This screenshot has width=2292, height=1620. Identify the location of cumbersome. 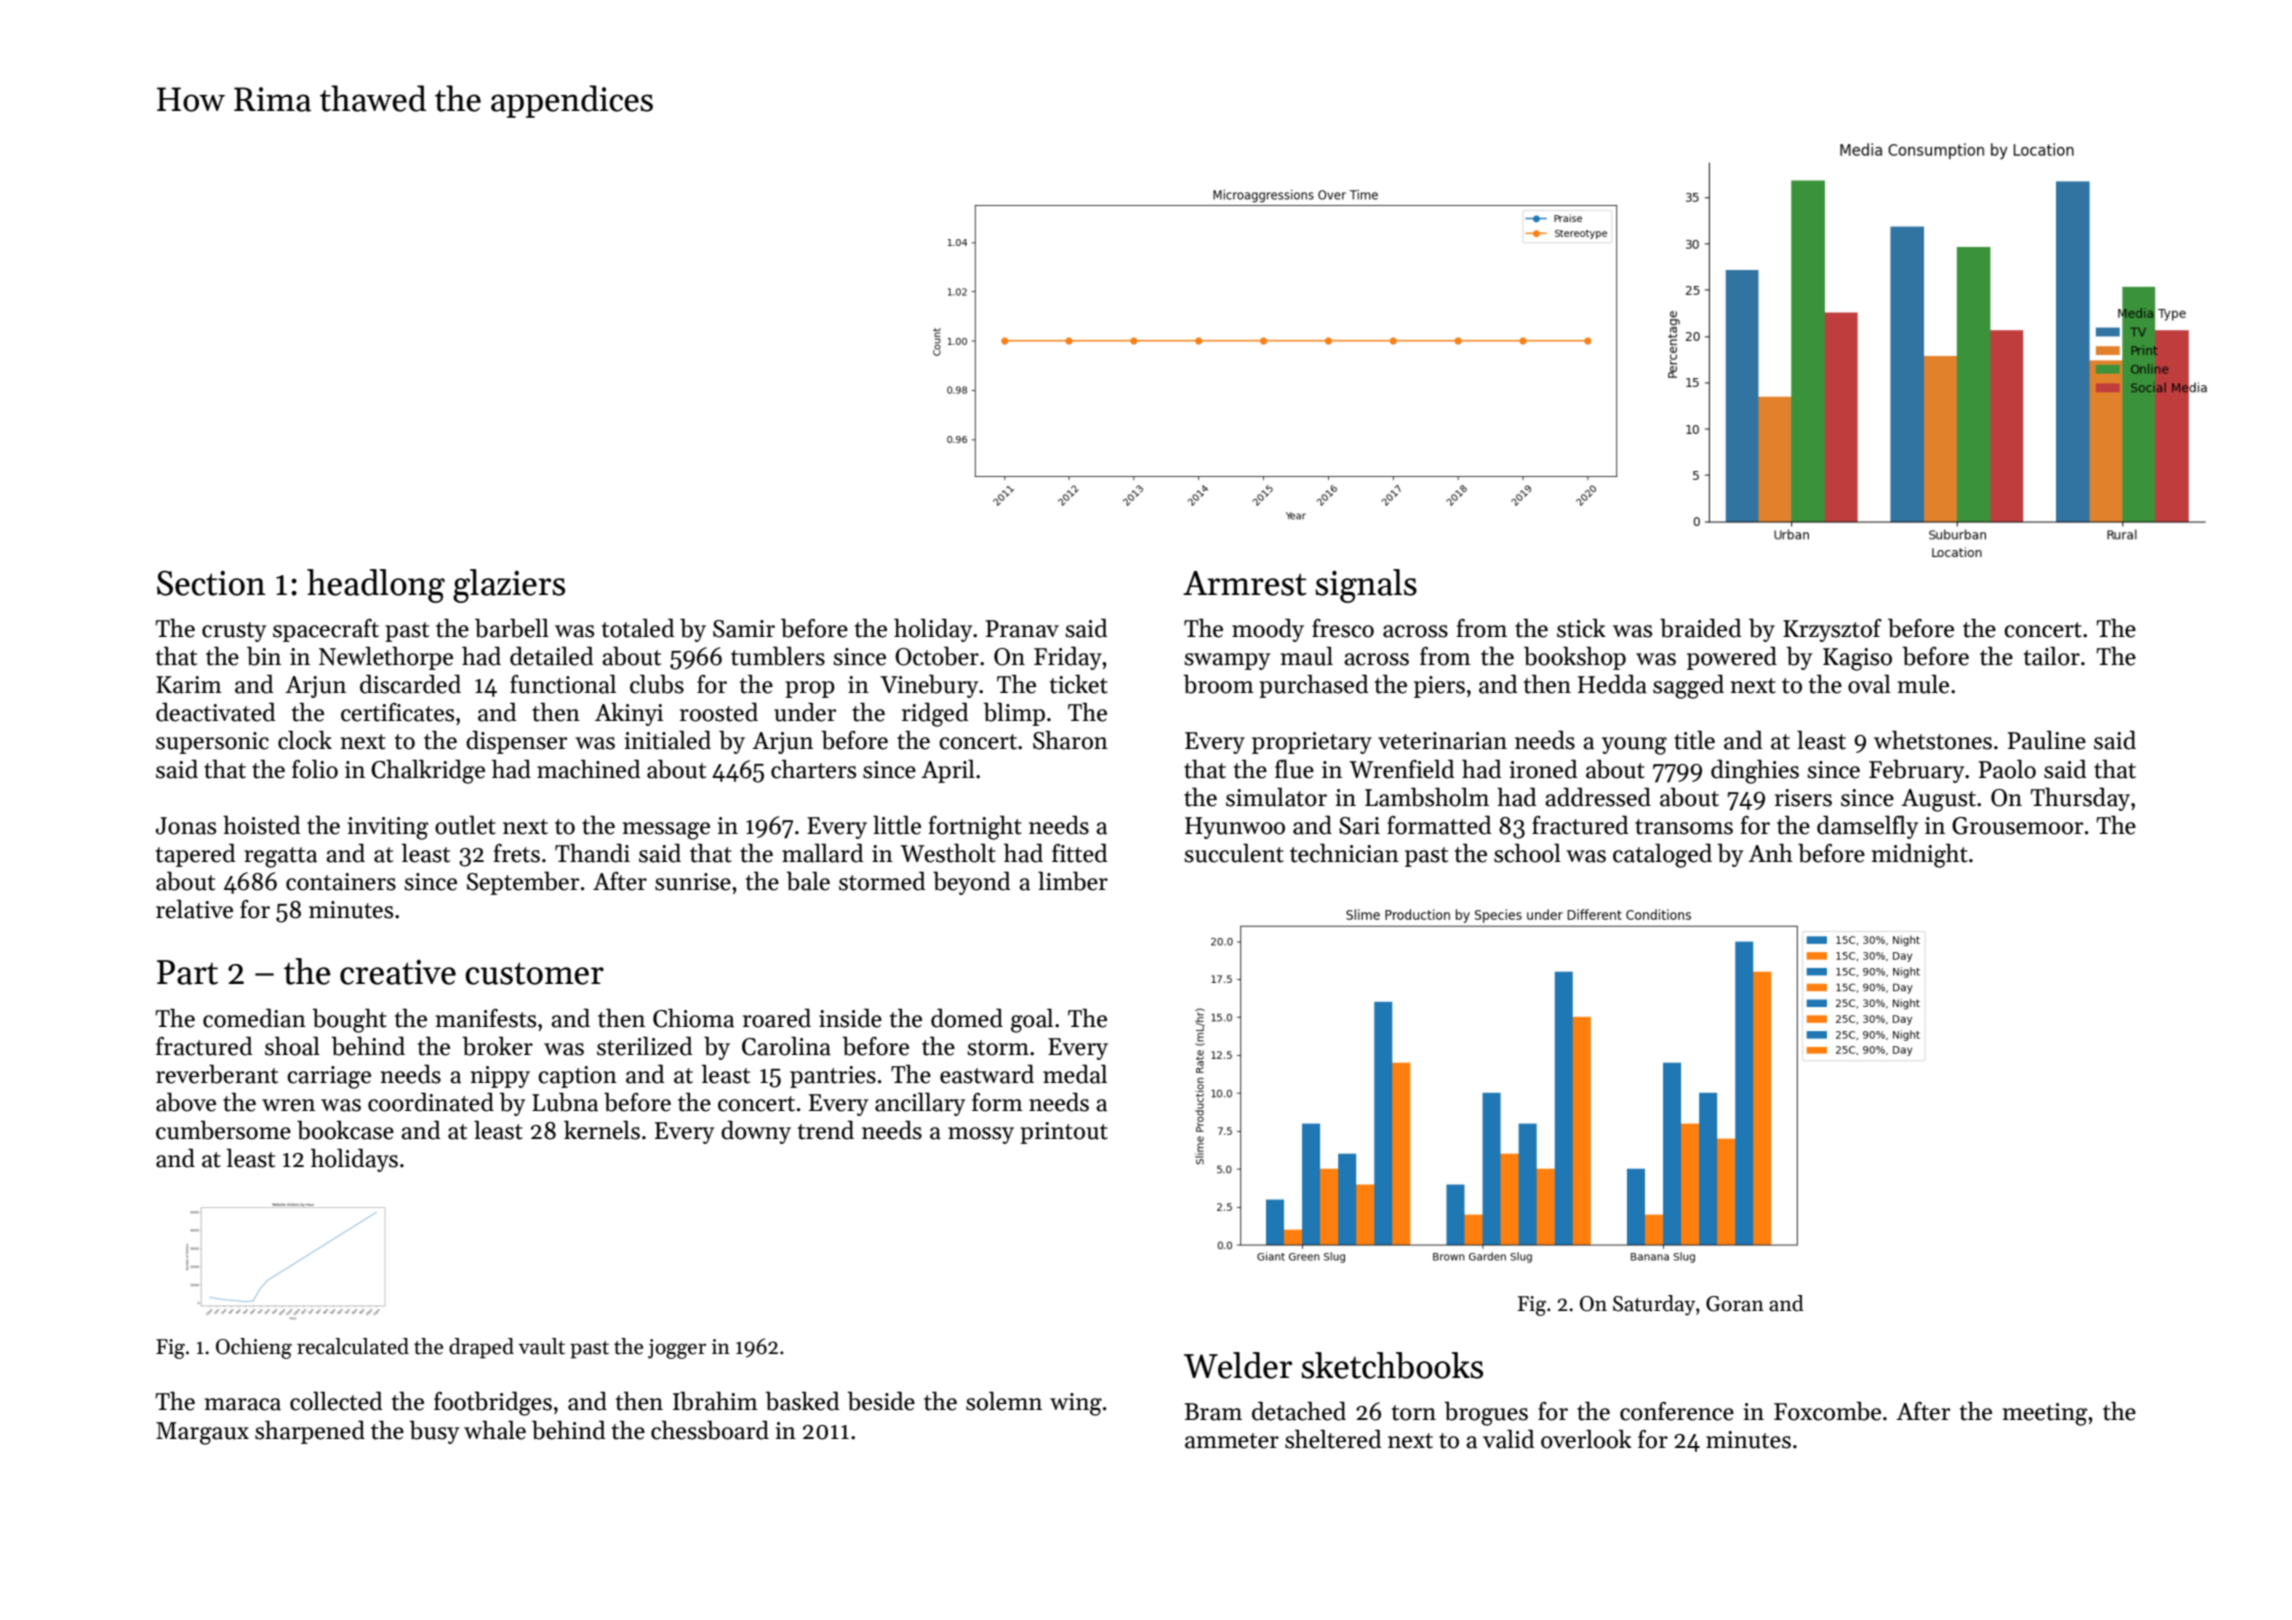
(223, 1130).
